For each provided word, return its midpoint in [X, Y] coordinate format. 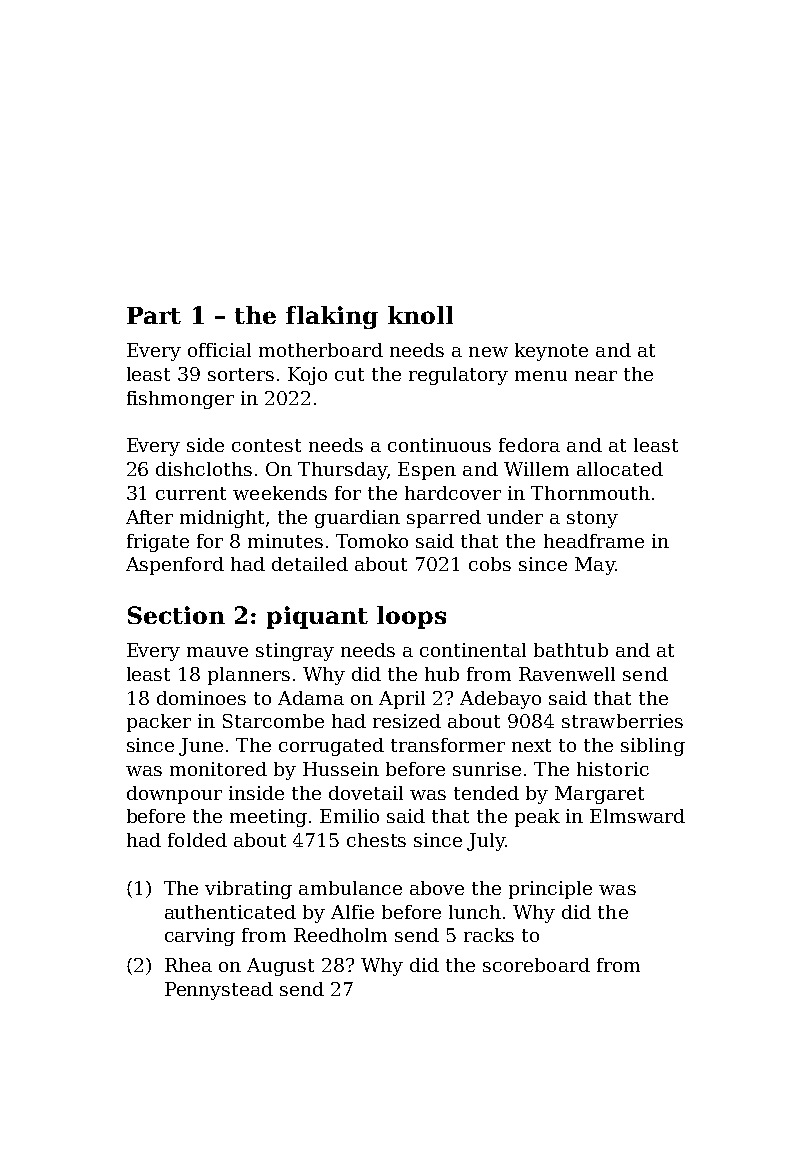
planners [249, 676]
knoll [420, 315]
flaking [332, 317]
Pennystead [219, 991]
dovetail [366, 793]
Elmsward [637, 816]
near [596, 376]
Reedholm [340, 935]
